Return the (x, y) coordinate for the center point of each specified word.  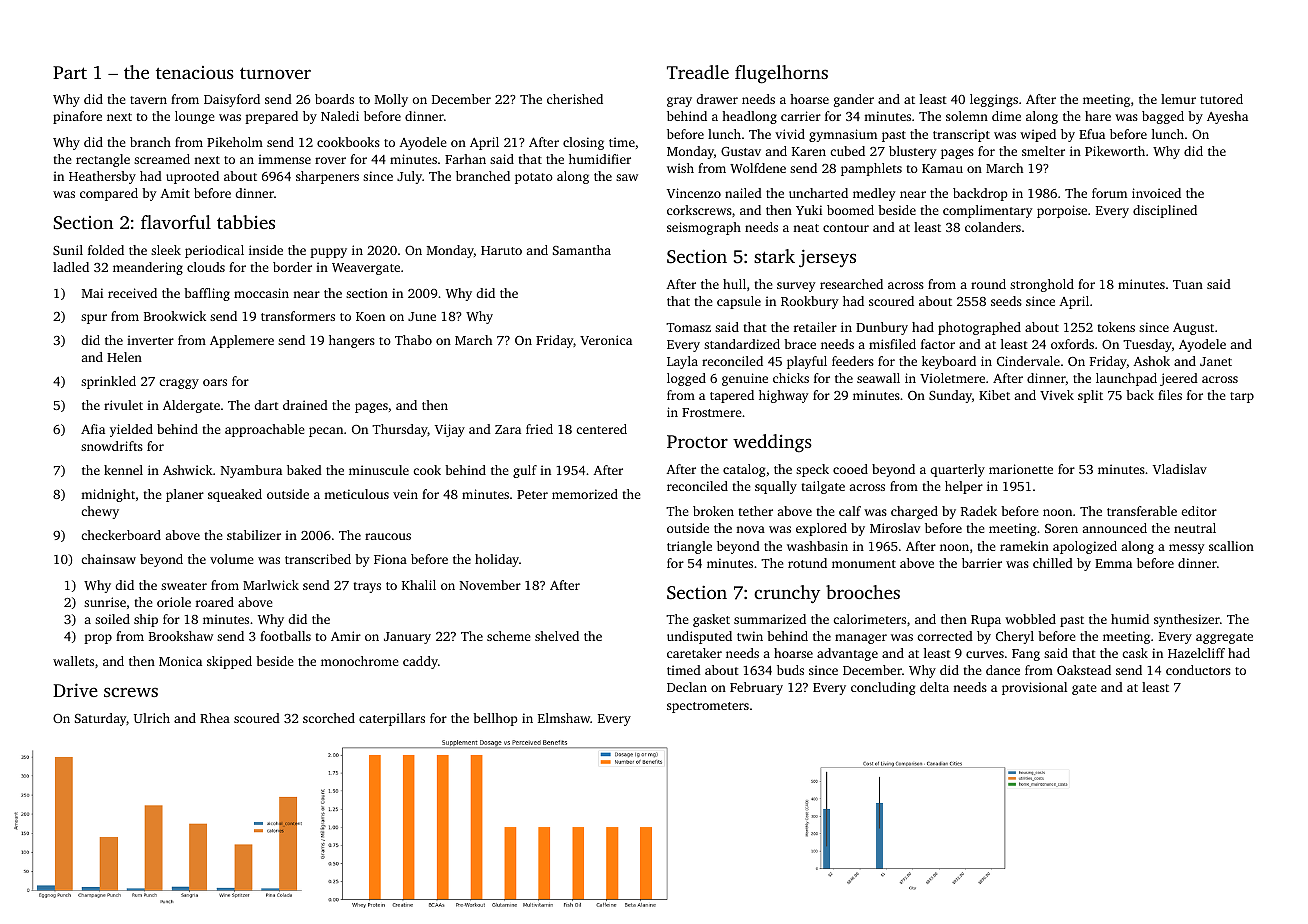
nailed (743, 193)
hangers (352, 341)
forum (1109, 193)
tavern (148, 100)
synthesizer (1187, 620)
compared (109, 194)
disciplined (1165, 211)
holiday (497, 560)
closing (583, 143)
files (1170, 395)
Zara (508, 429)
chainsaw (108, 559)
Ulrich (152, 718)
